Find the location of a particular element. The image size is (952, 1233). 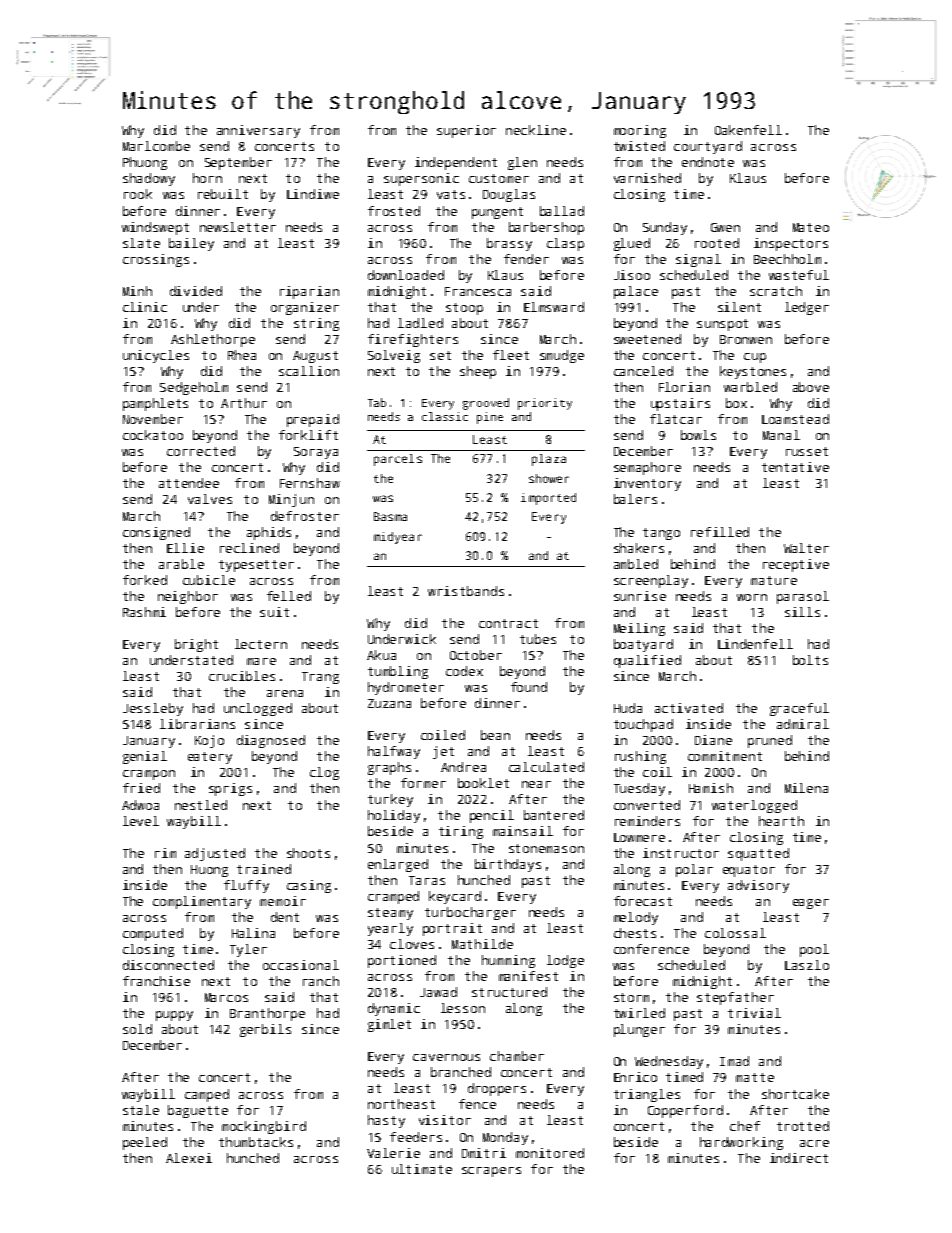

sold is located at coordinates (137, 1029).
